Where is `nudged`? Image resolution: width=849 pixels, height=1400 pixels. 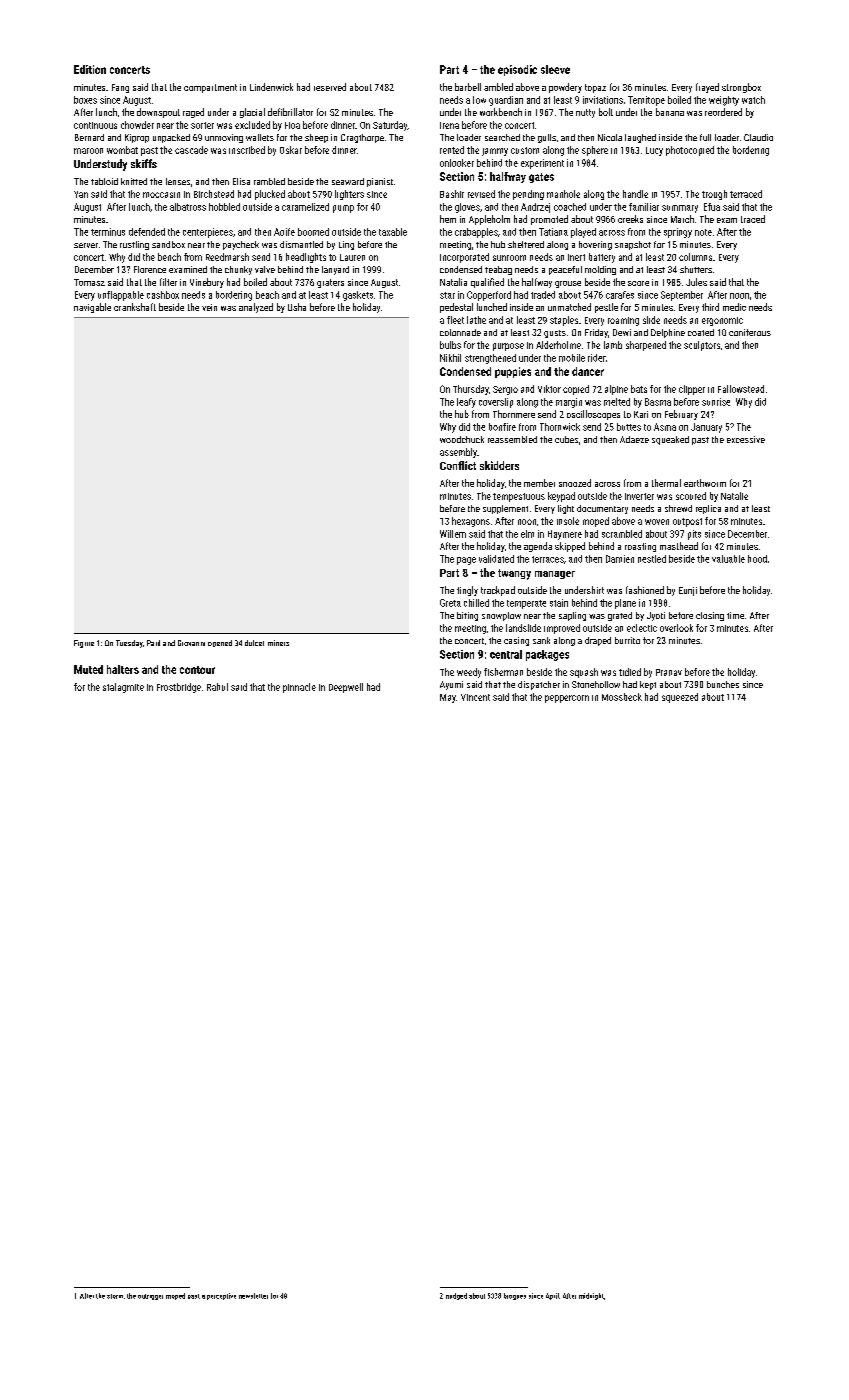 nudged is located at coordinates (456, 1296).
